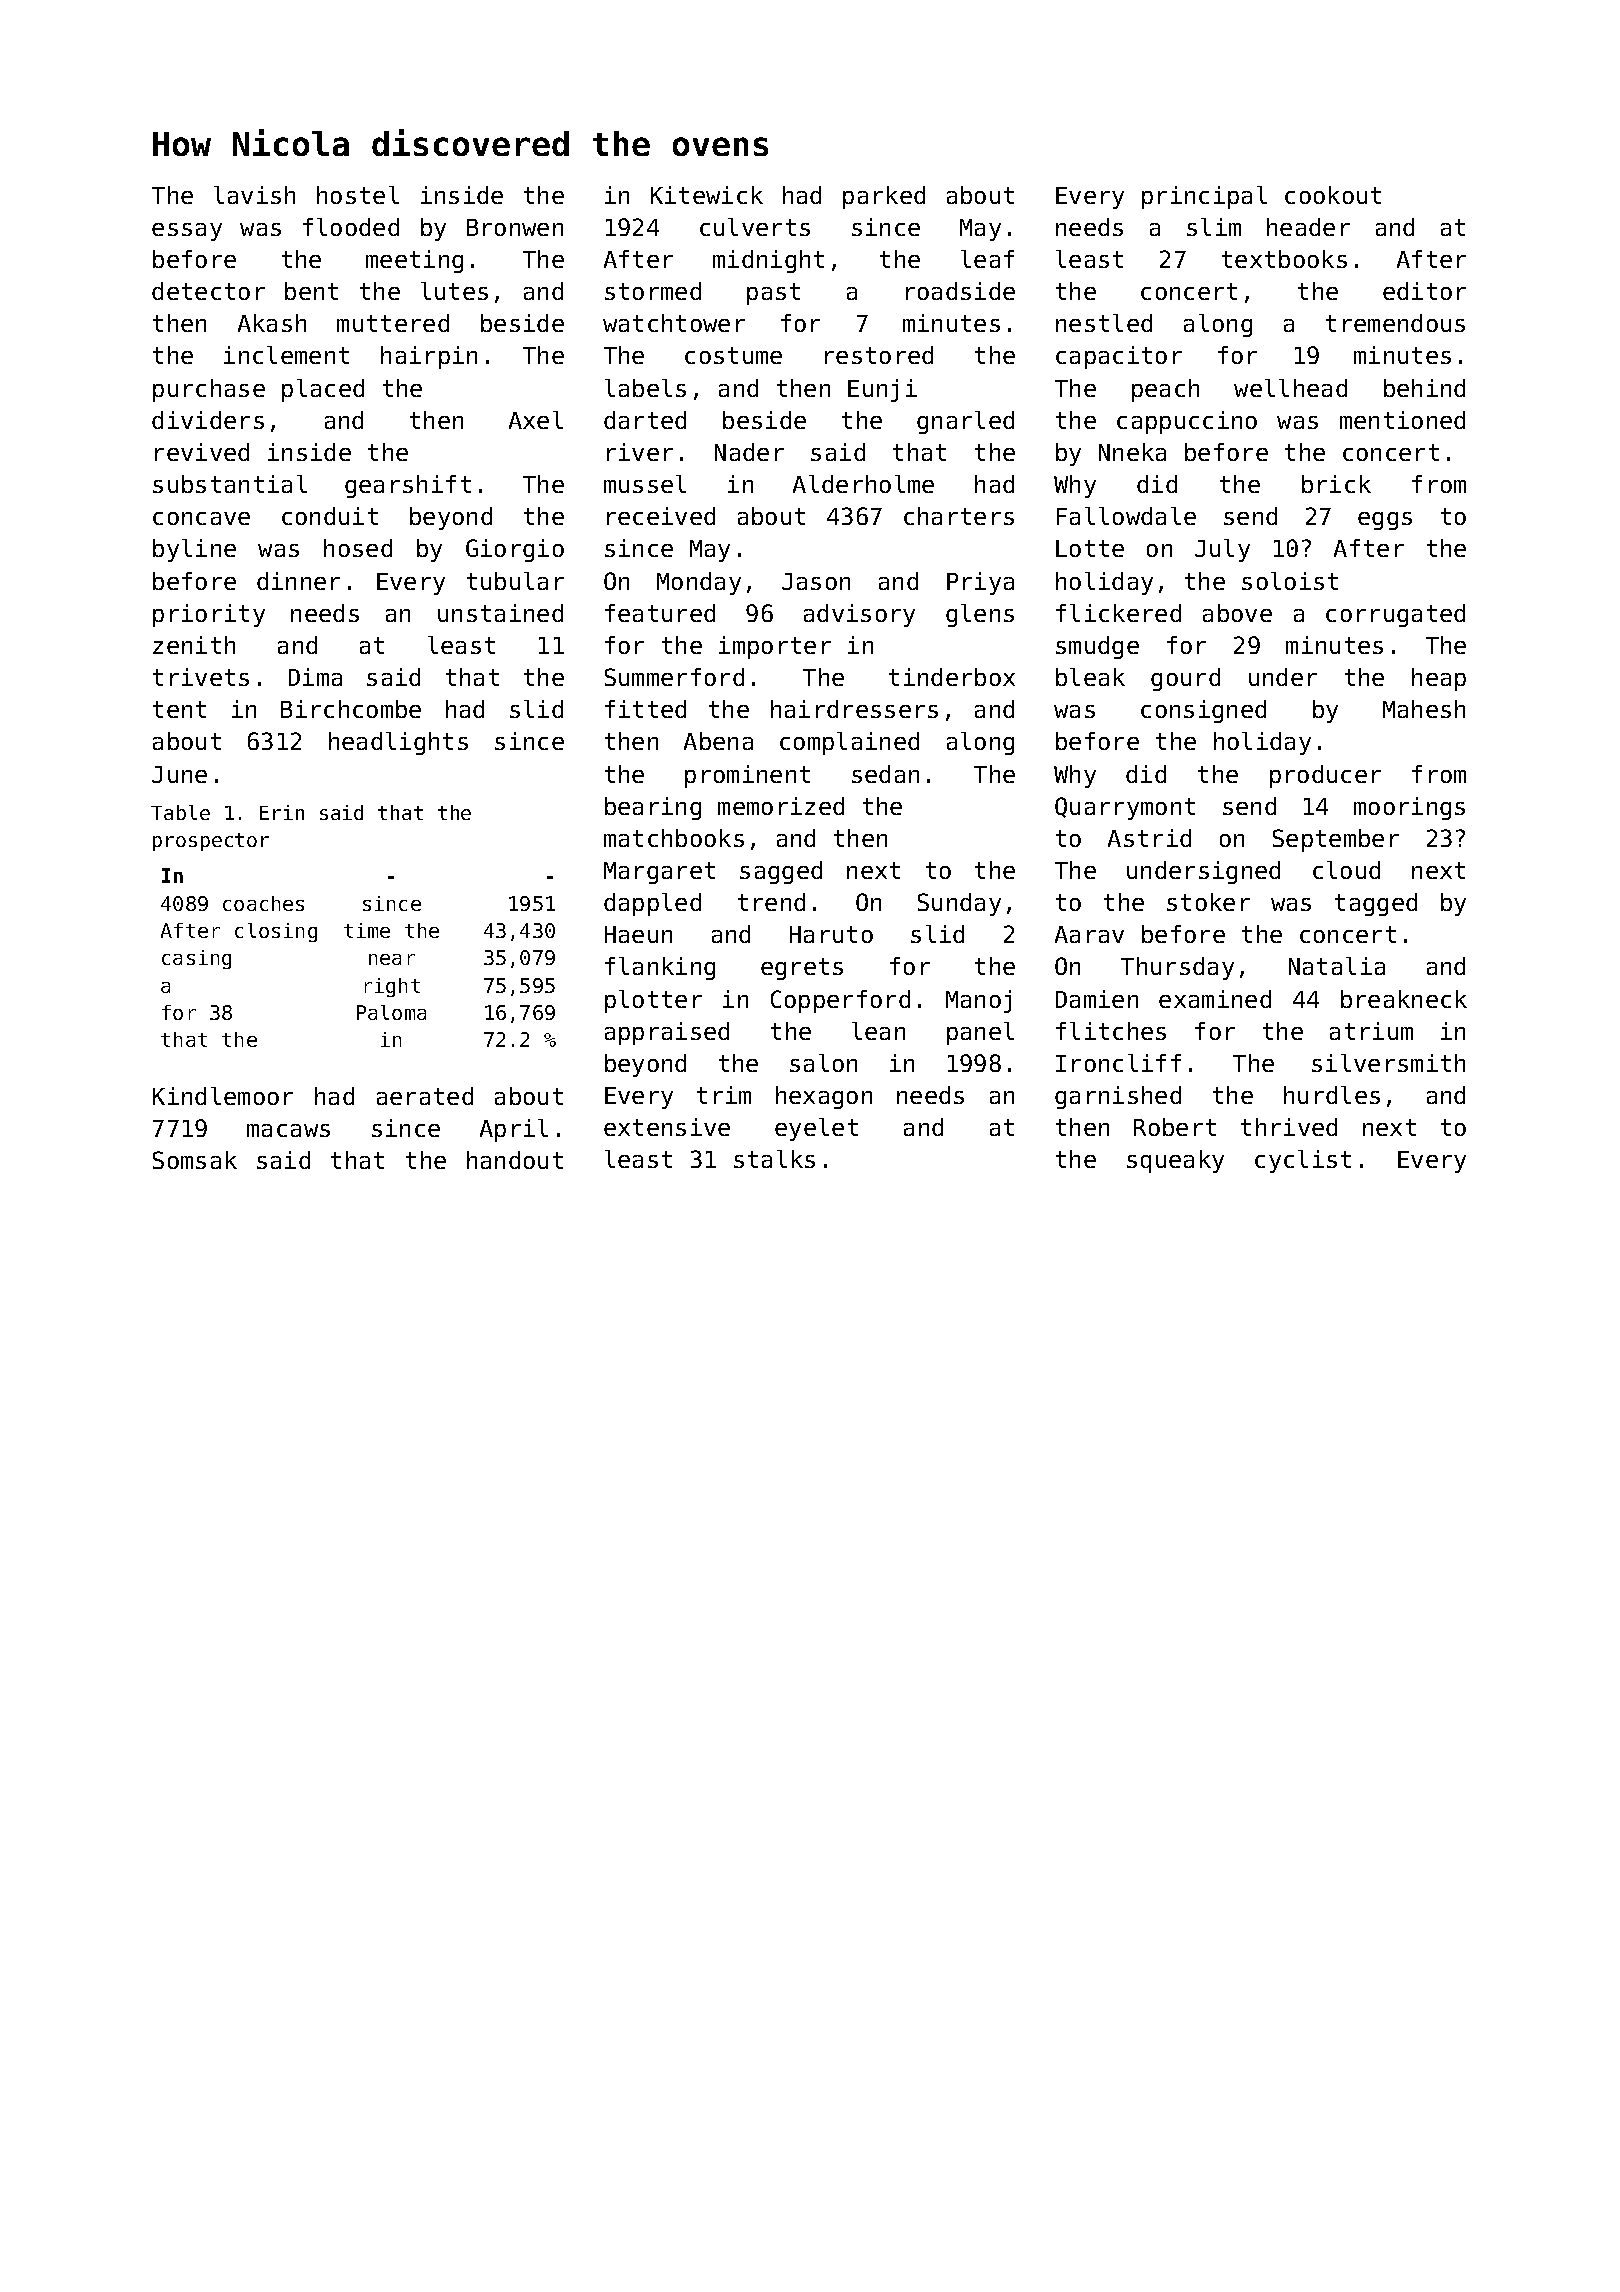 This image has width=1620, height=2292. I want to click on received, so click(661, 516).
